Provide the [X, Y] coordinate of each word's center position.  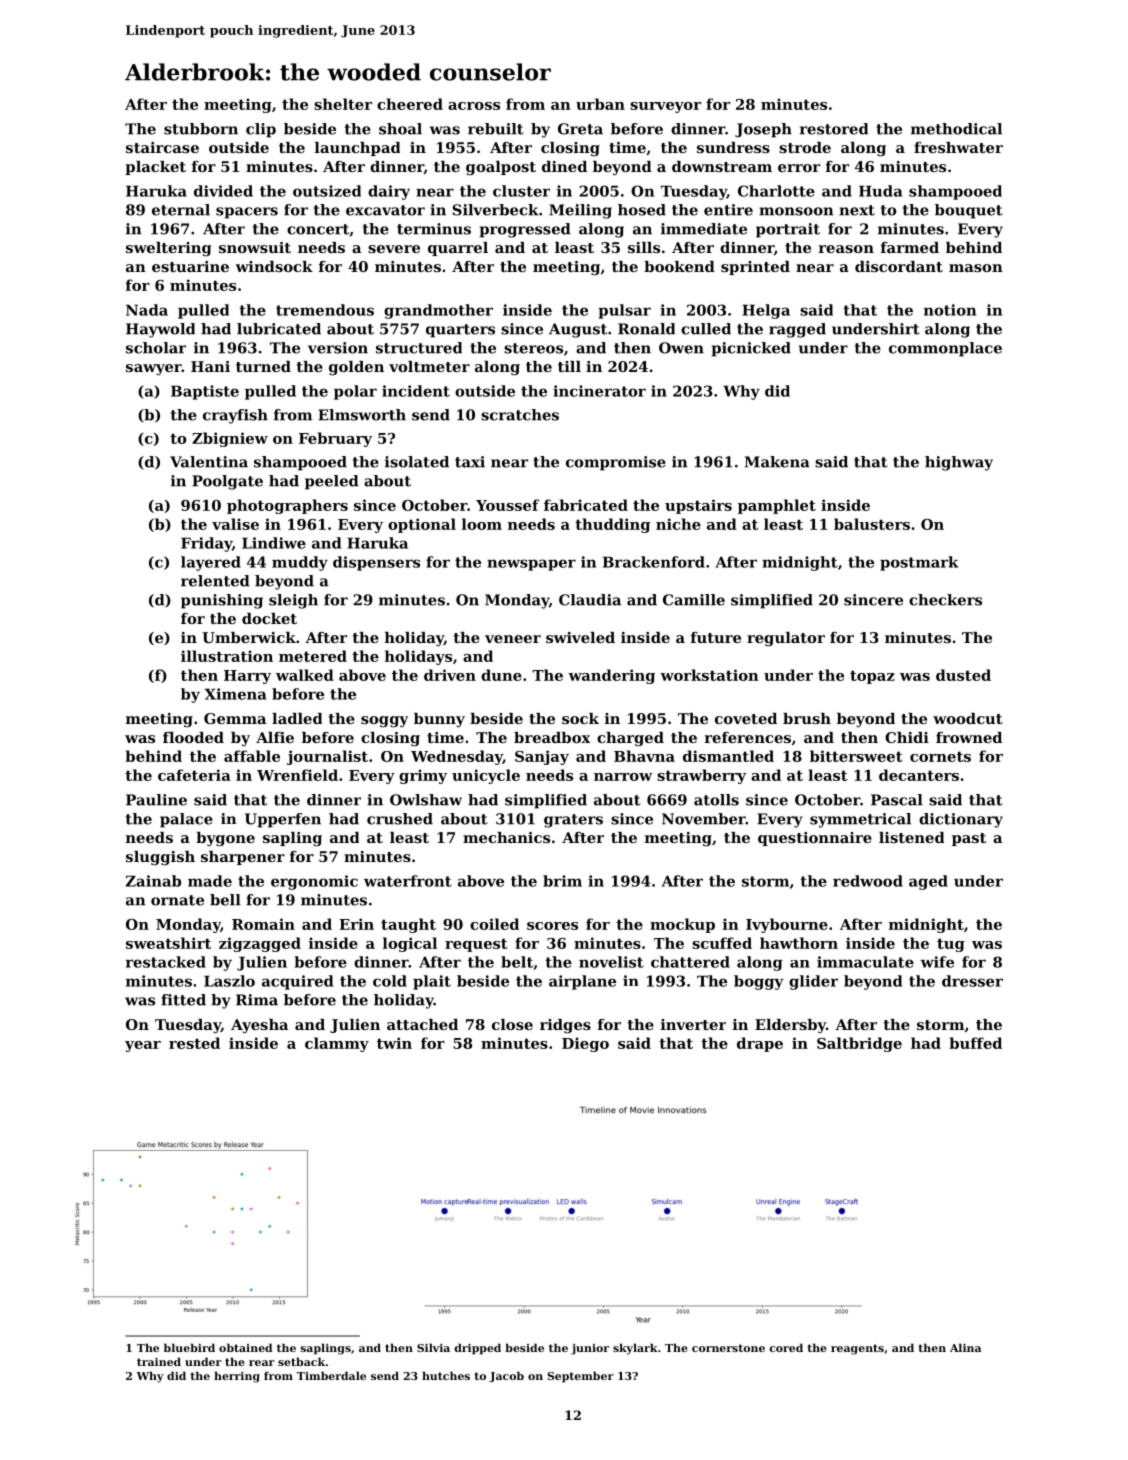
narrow [623, 777]
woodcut [968, 718]
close [512, 1024]
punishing [222, 601]
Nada [147, 310]
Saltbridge [859, 1044]
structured [419, 348]
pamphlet [777, 506]
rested [194, 1043]
